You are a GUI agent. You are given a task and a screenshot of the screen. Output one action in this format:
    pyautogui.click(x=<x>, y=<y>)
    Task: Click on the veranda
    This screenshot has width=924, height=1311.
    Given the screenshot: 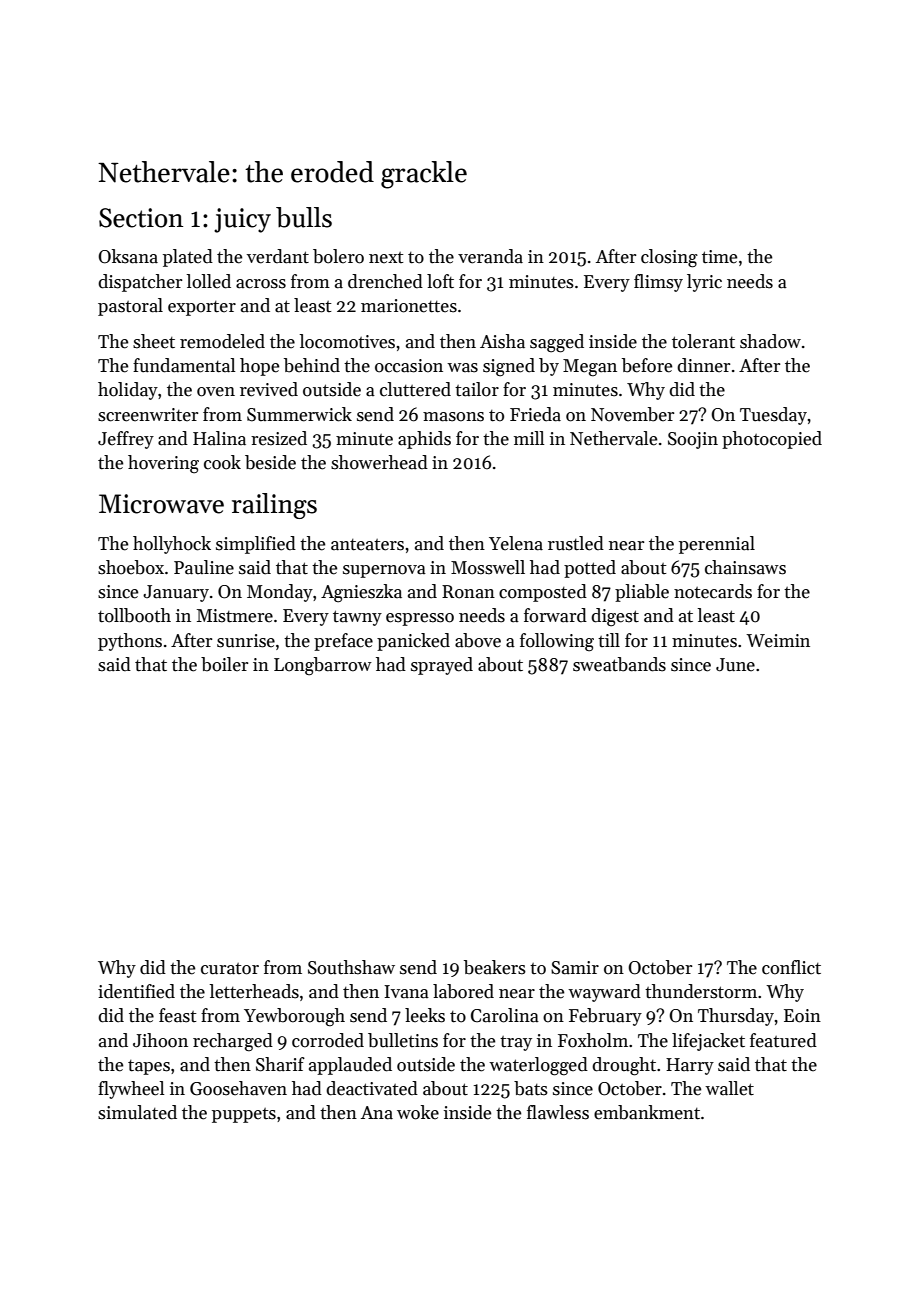 What is the action you would take?
    pyautogui.click(x=490, y=256)
